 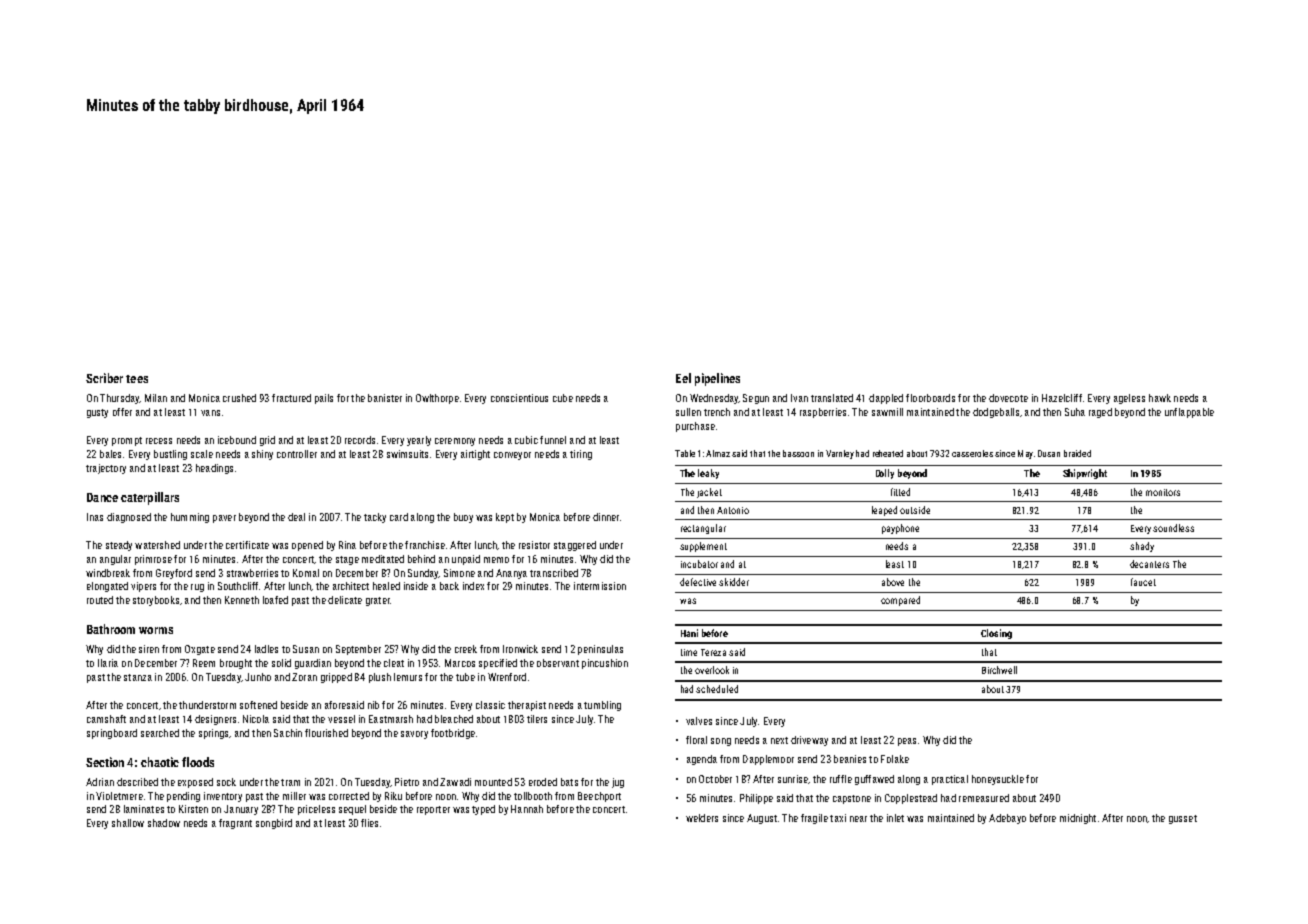 I want to click on tees, so click(x=137, y=379).
